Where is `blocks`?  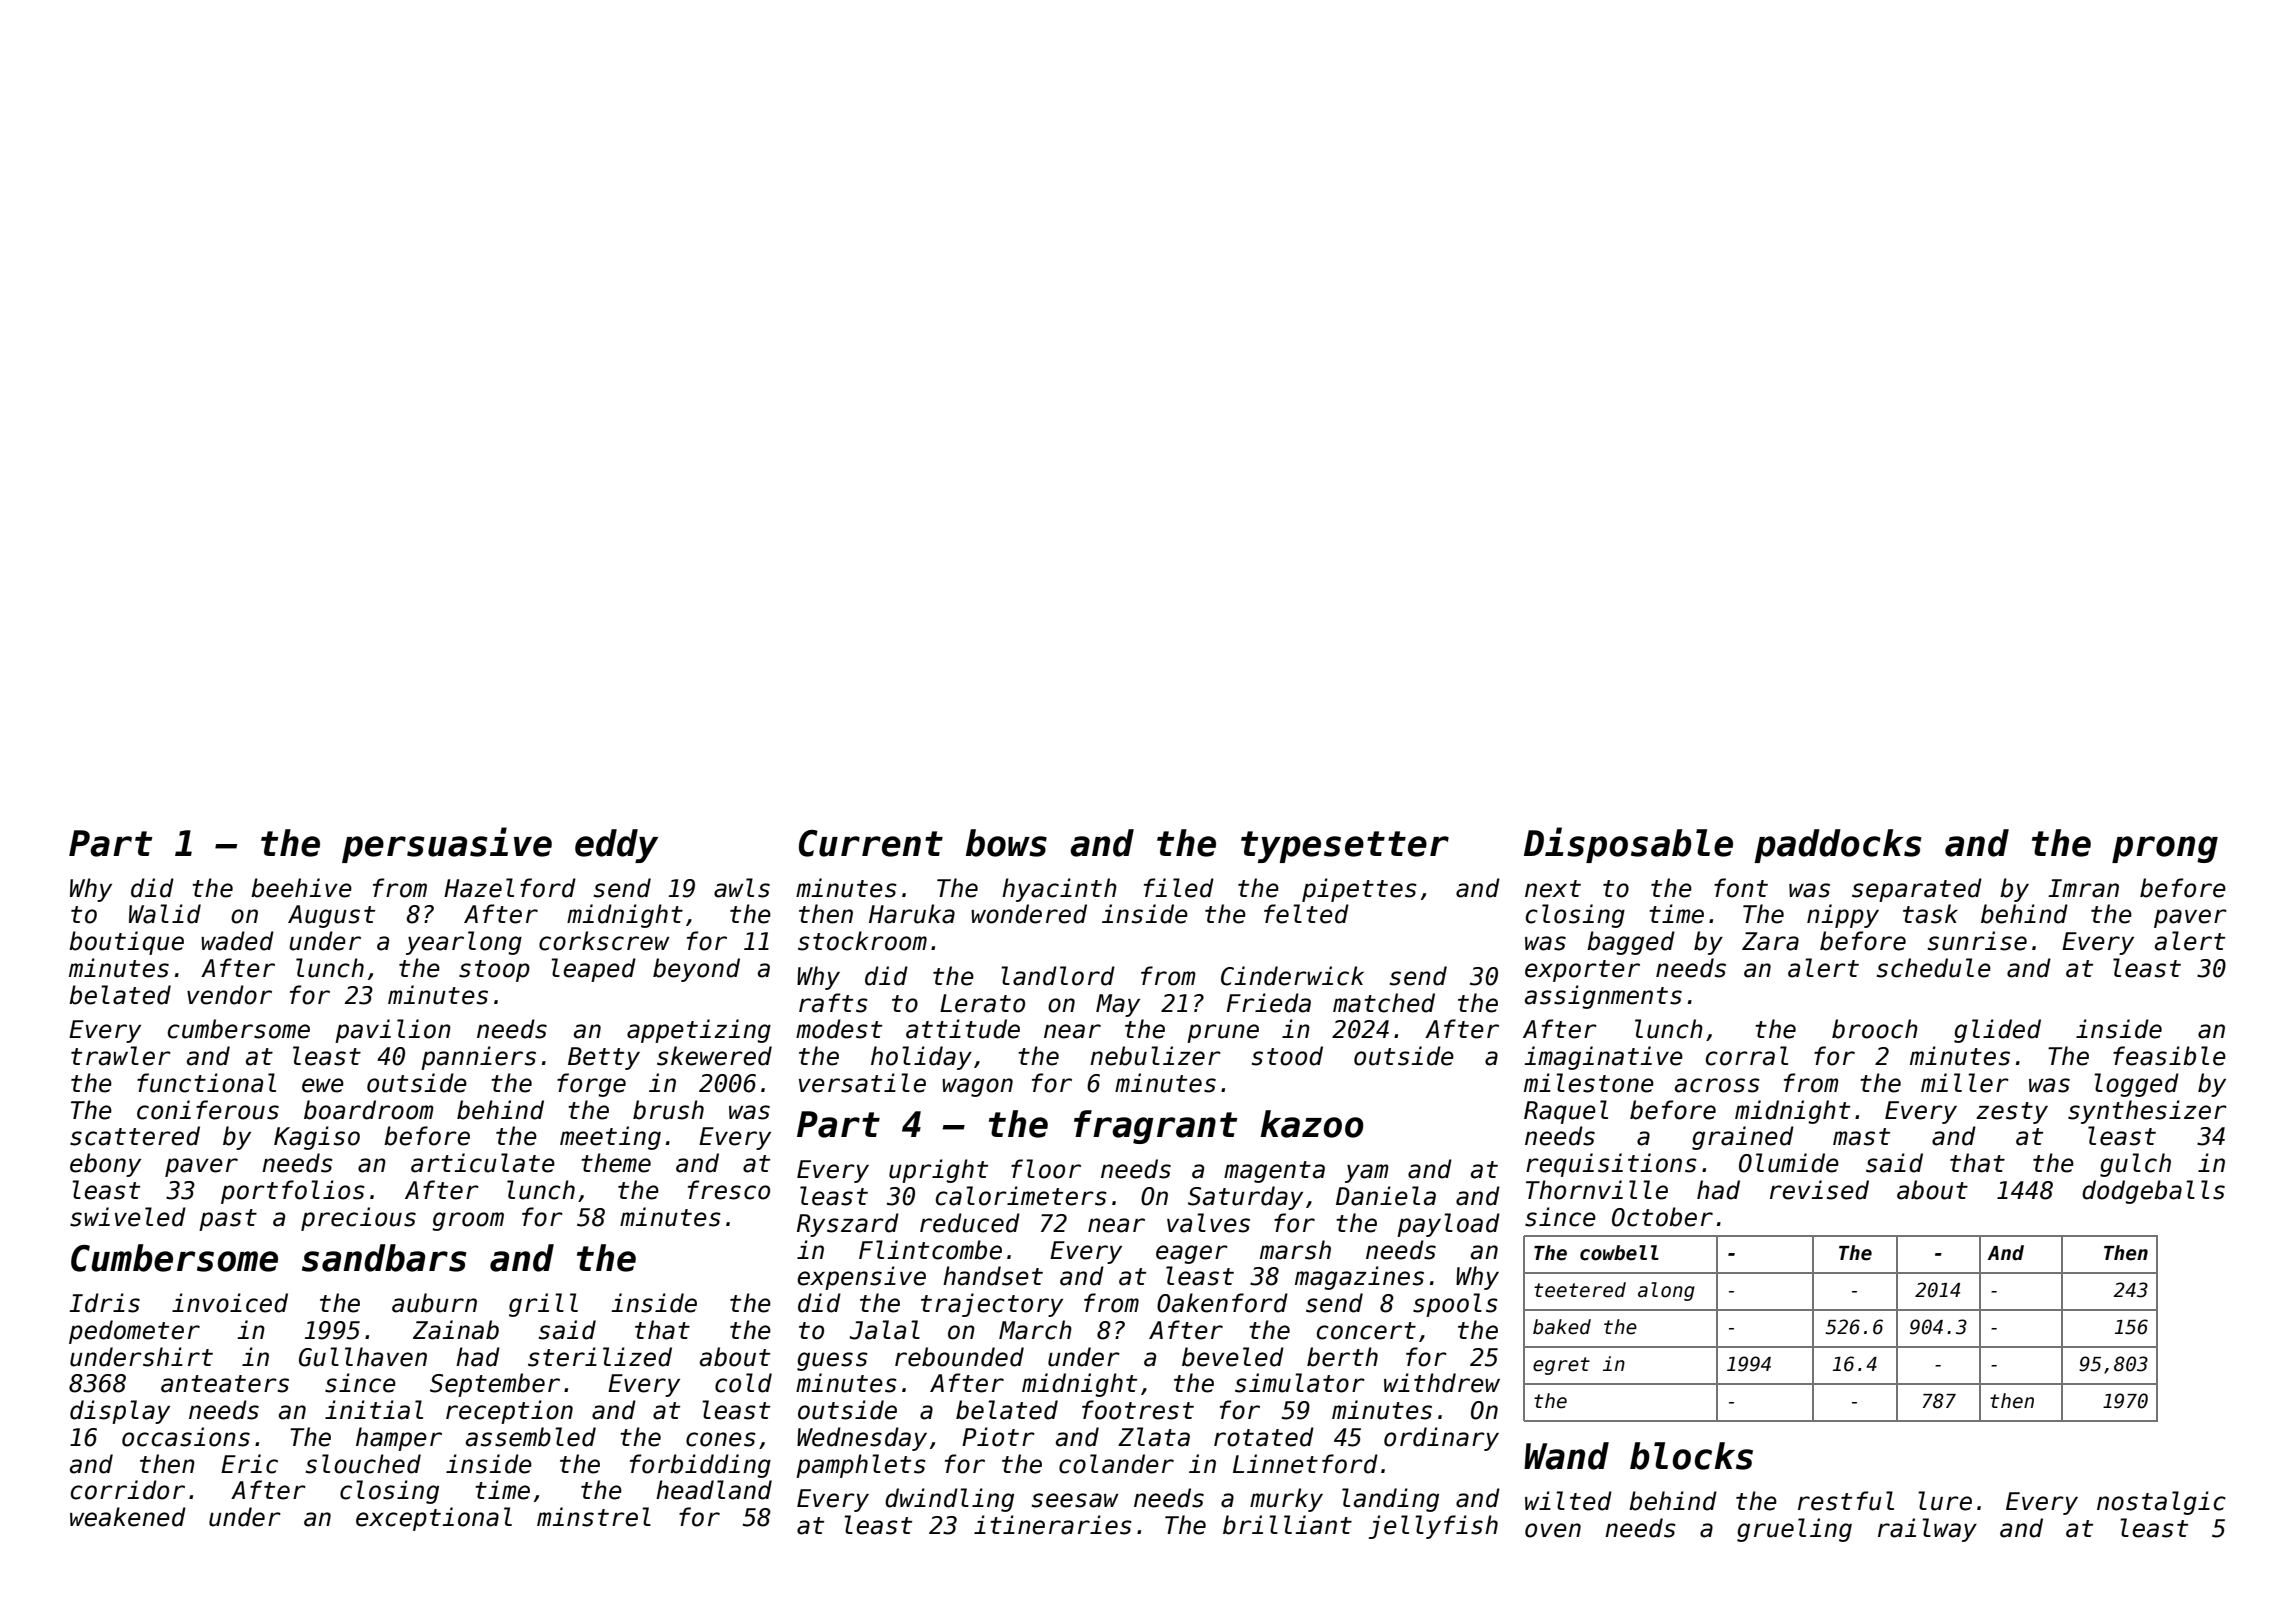
blocks is located at coordinates (1691, 1456).
